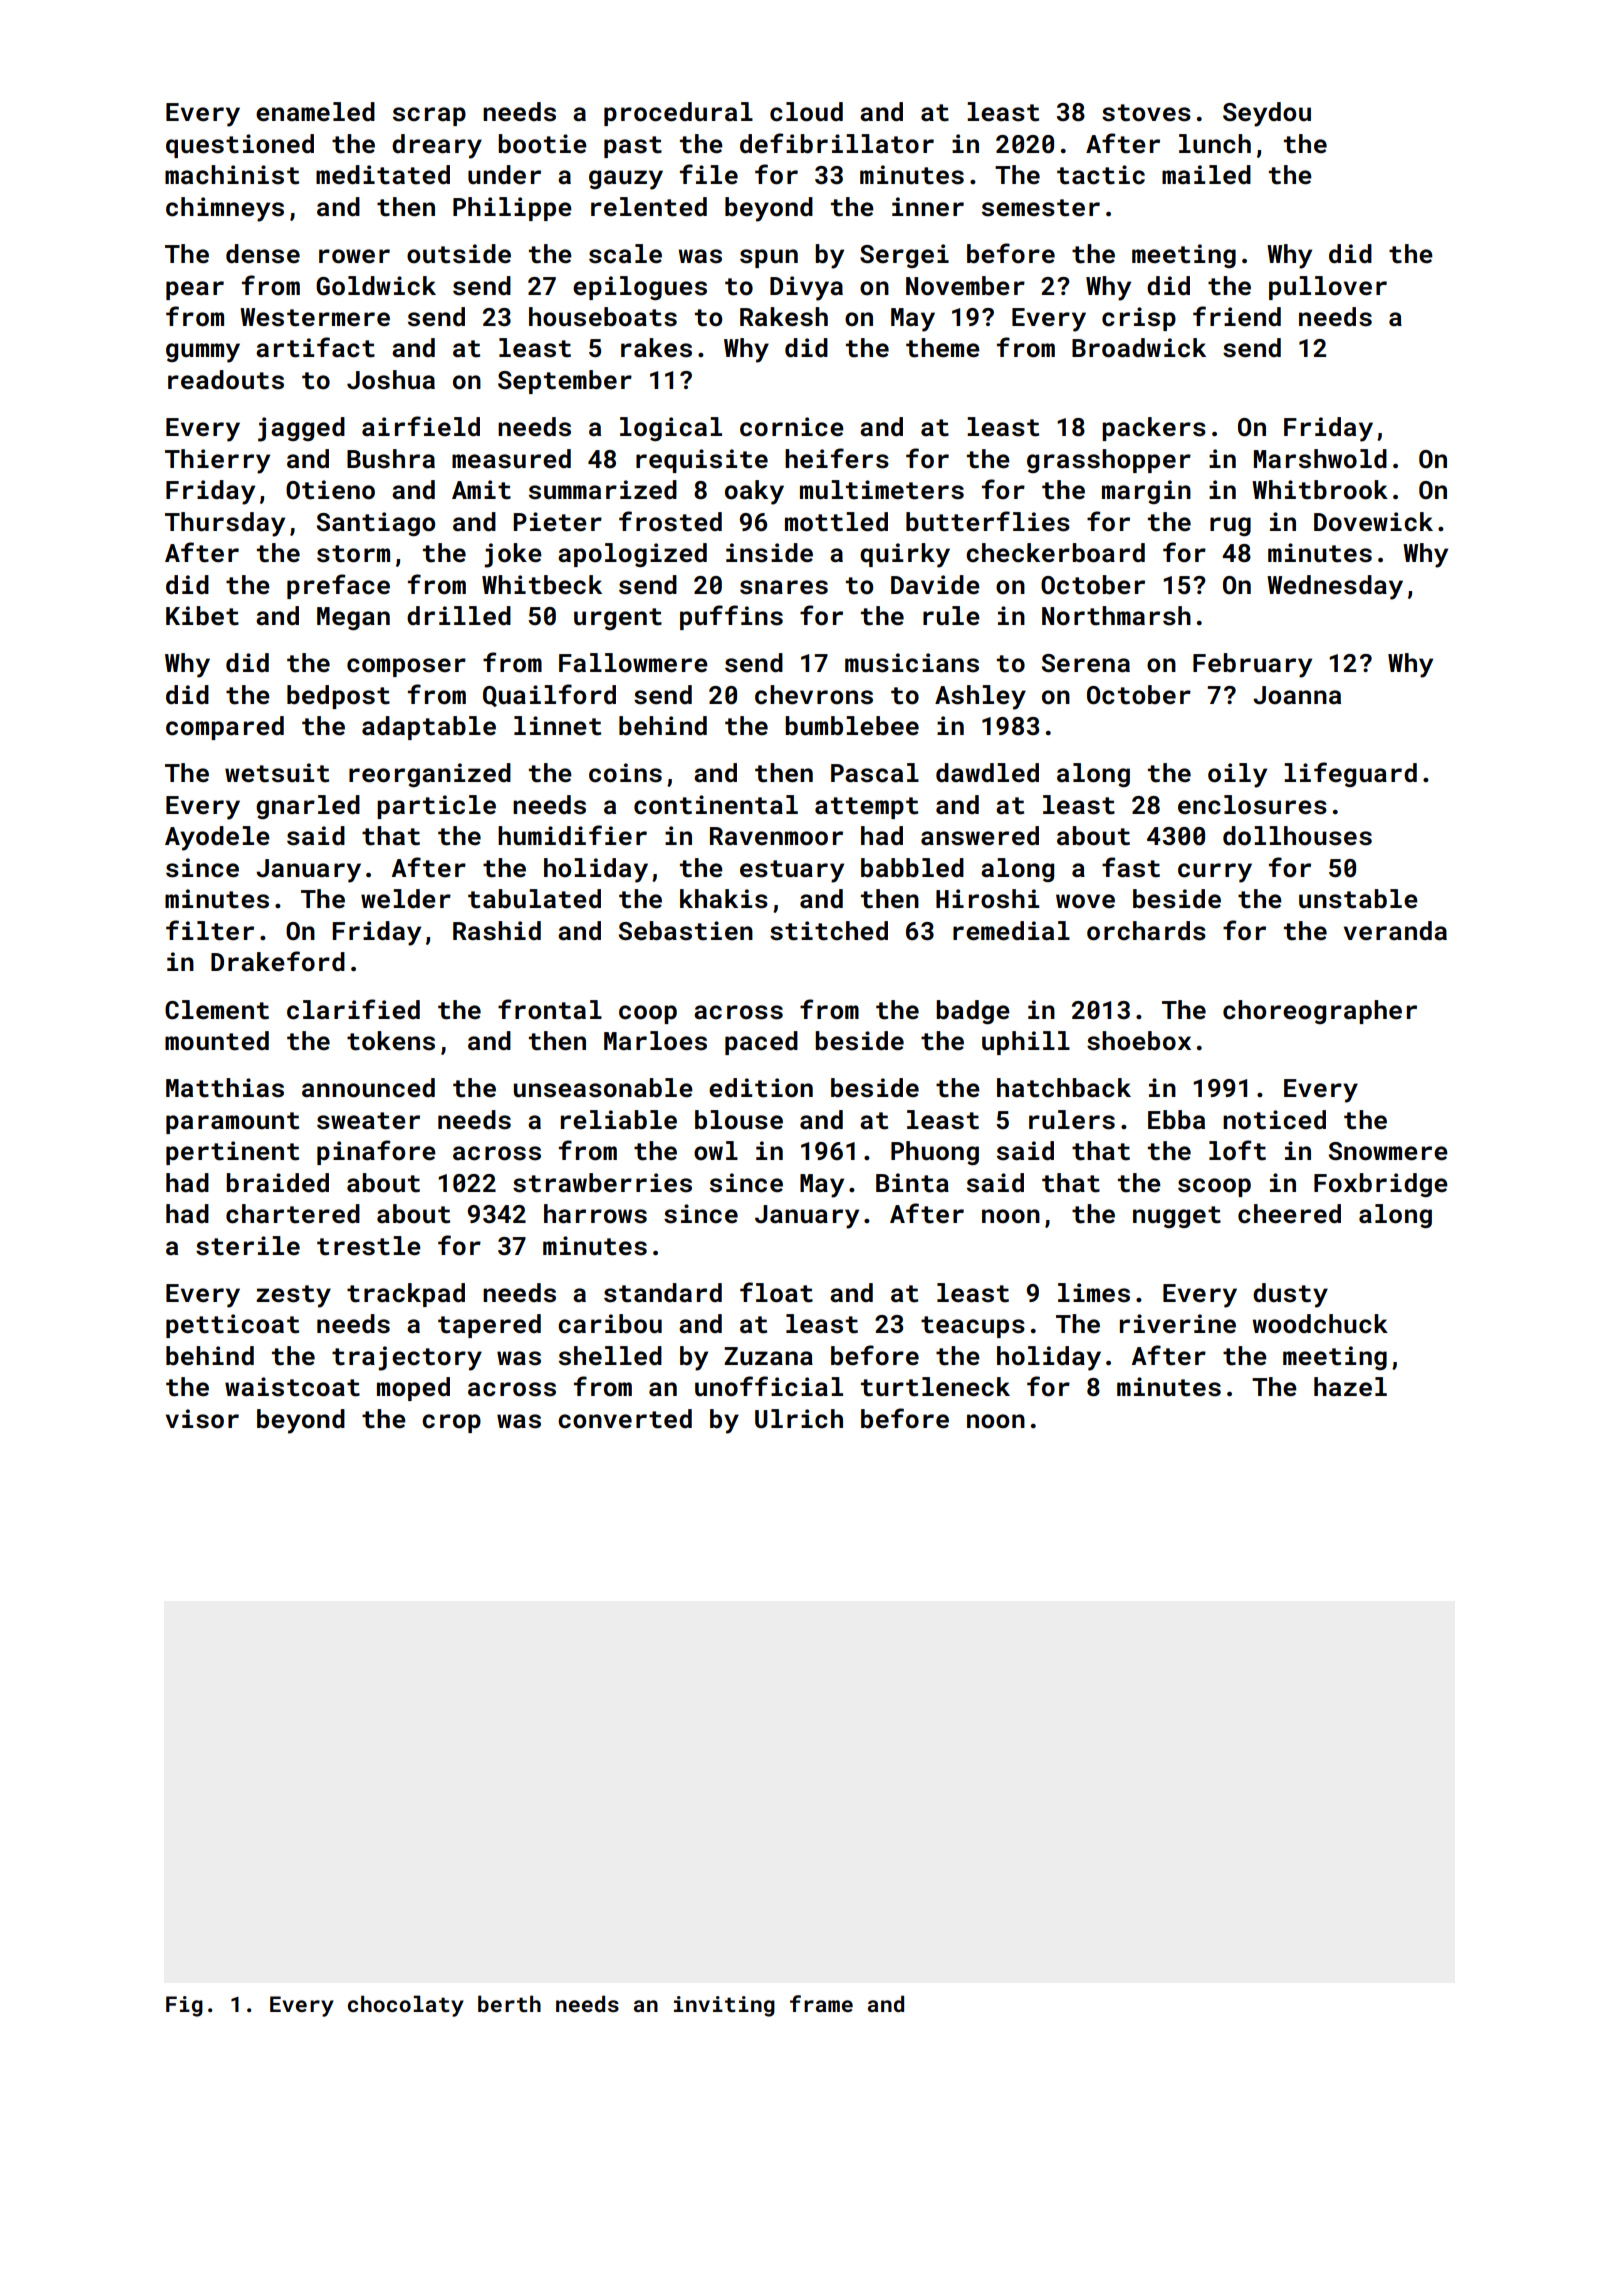 This document has width=1620, height=2292. I want to click on stoves, so click(1146, 113).
